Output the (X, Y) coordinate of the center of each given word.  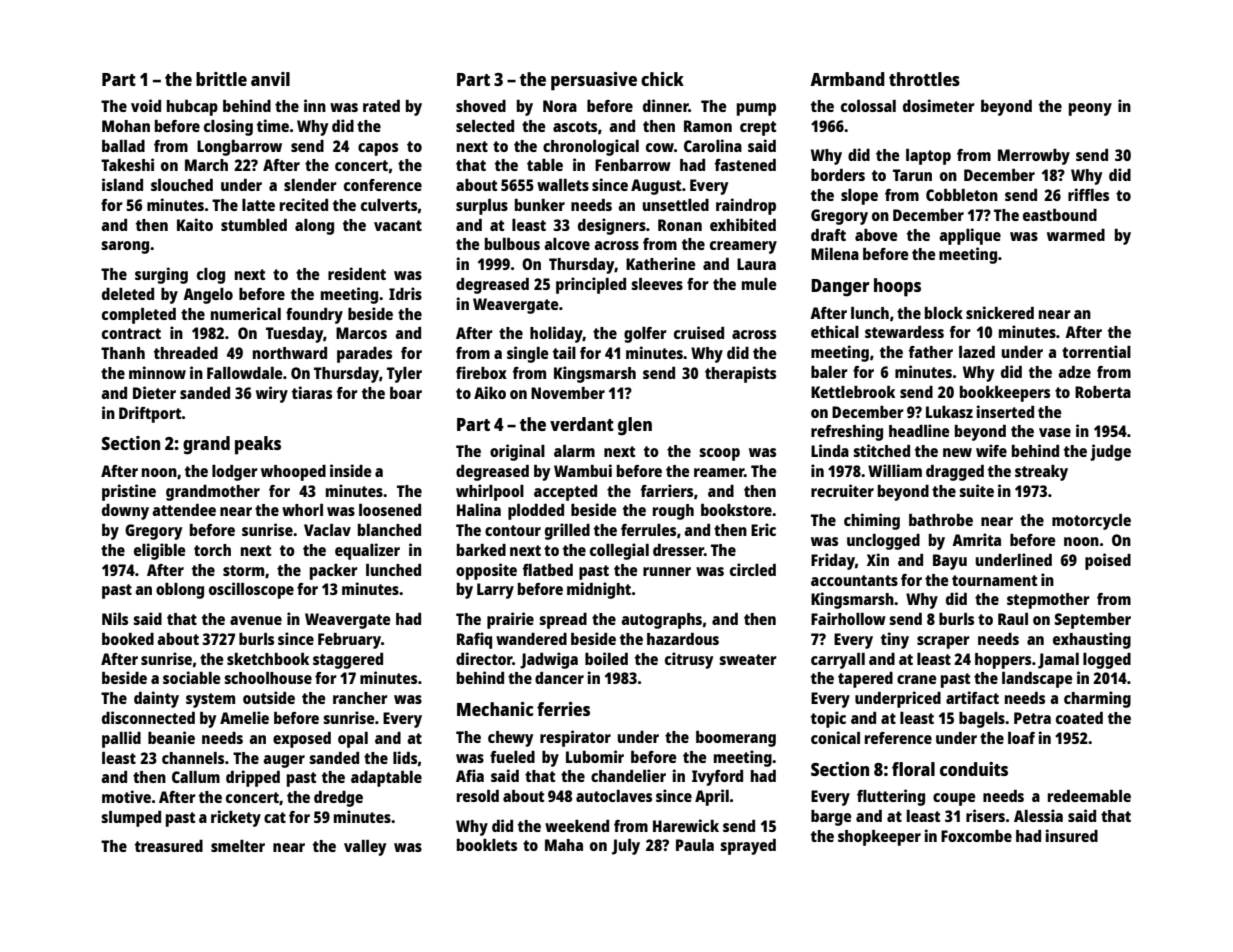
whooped (293, 473)
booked (128, 639)
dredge (338, 799)
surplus (482, 207)
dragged (955, 473)
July (626, 847)
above (876, 235)
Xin (878, 559)
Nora (560, 106)
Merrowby (1034, 157)
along (314, 227)
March (206, 165)
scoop (719, 454)
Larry (495, 591)
